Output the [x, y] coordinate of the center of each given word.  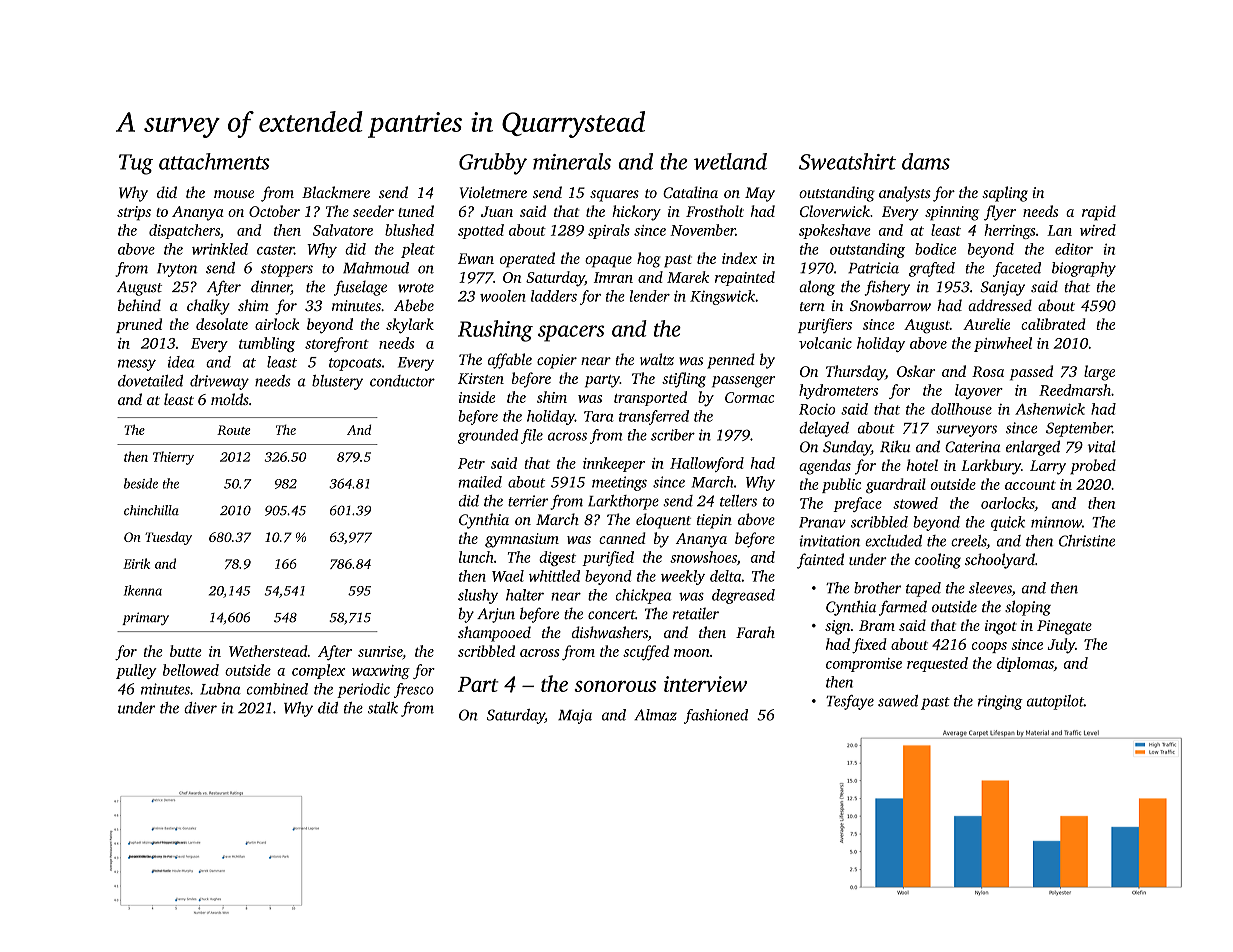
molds [230, 399]
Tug [136, 164]
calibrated [1053, 324]
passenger [743, 382]
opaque [608, 262]
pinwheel [1003, 344]
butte [186, 651]
